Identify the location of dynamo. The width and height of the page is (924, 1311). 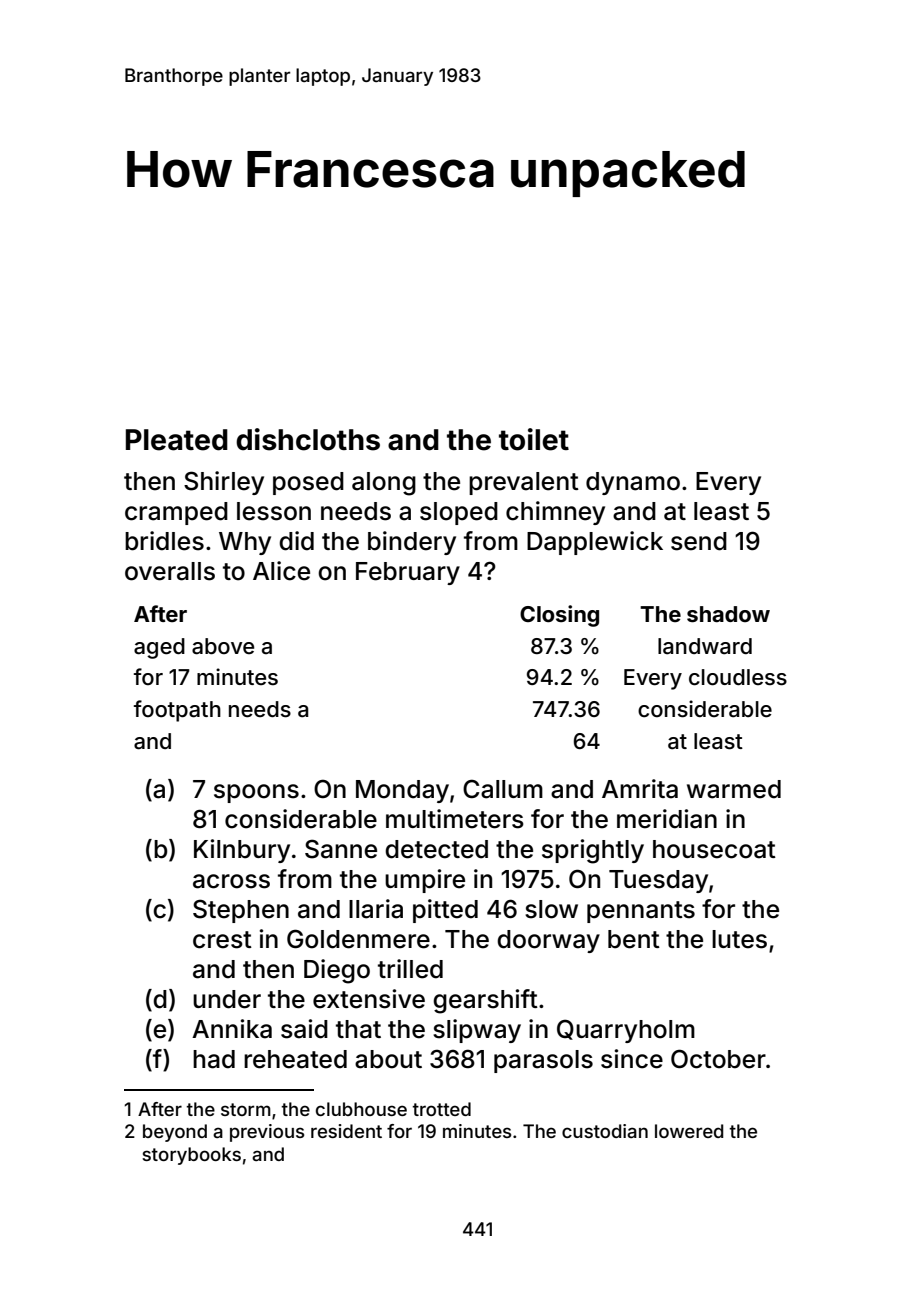
(633, 483).
